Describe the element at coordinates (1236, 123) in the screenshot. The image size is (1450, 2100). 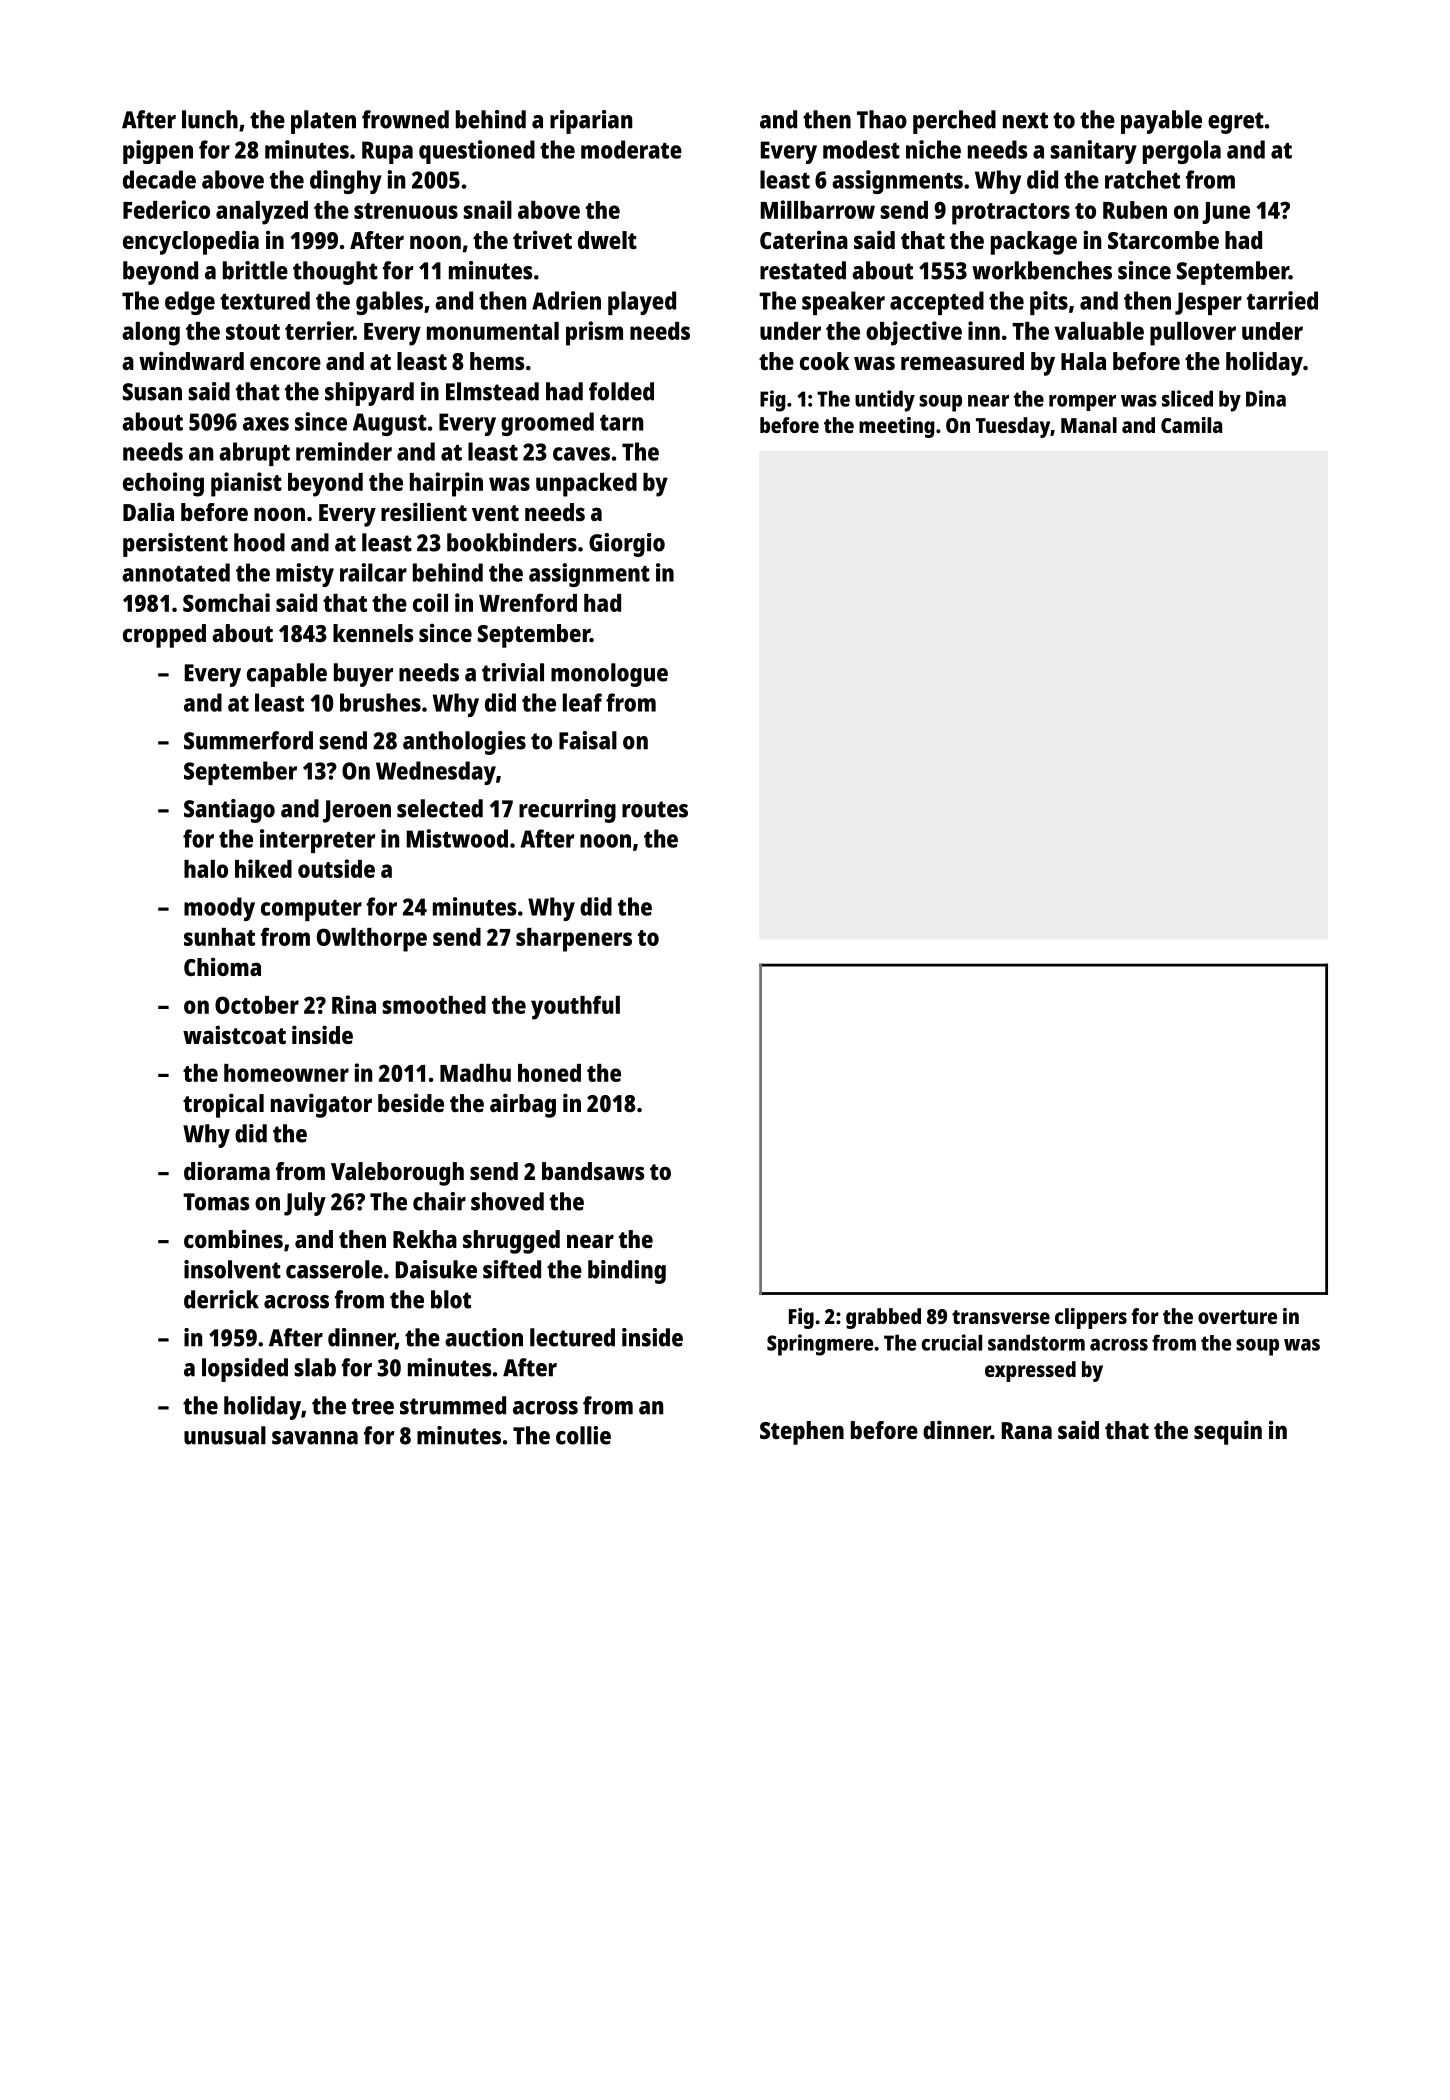
I see `egret` at that location.
